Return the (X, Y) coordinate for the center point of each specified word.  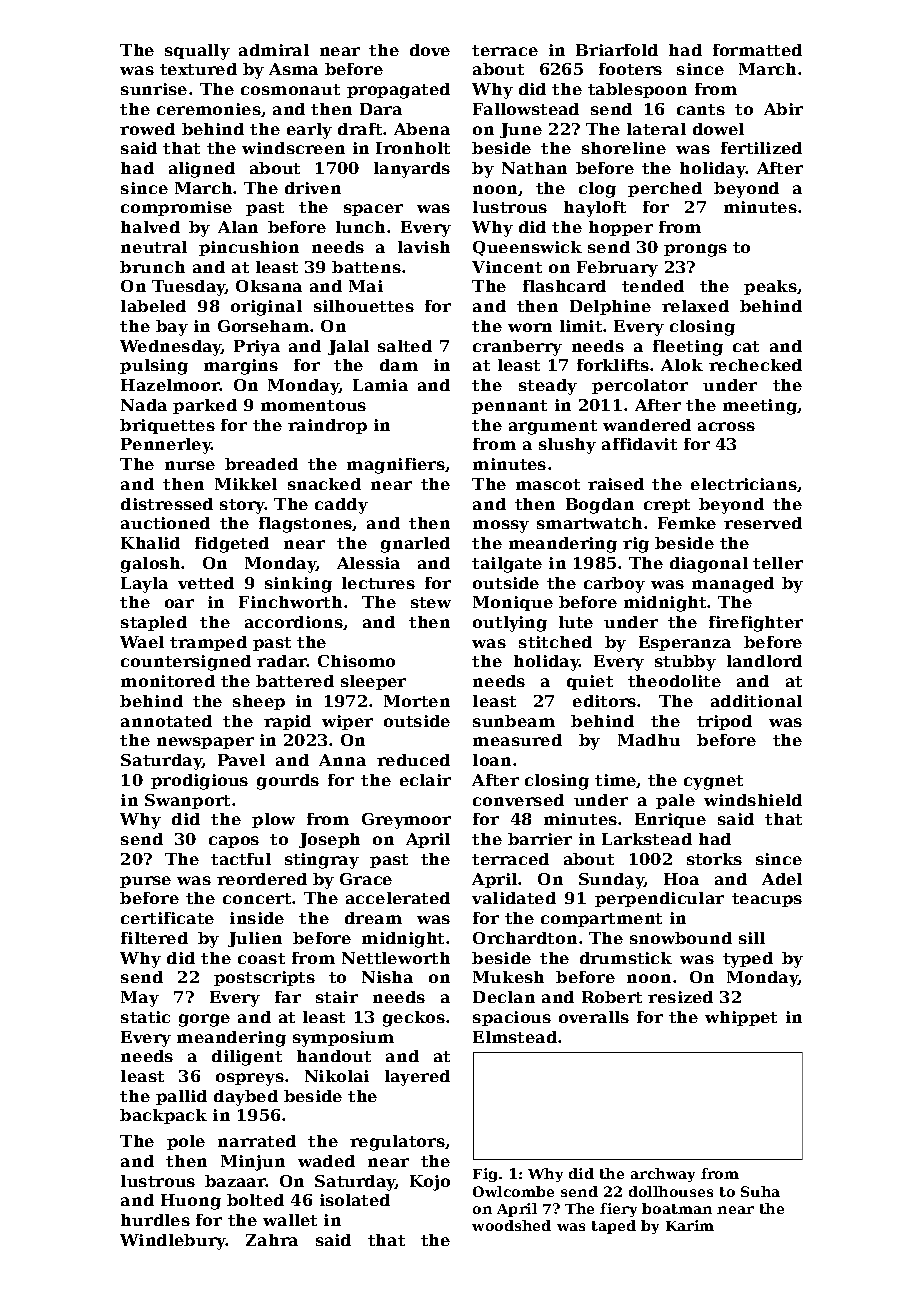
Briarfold (617, 50)
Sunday (612, 881)
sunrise (154, 89)
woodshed (511, 1225)
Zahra (272, 1240)
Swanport (187, 801)
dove (430, 50)
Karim (690, 1225)
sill (752, 938)
